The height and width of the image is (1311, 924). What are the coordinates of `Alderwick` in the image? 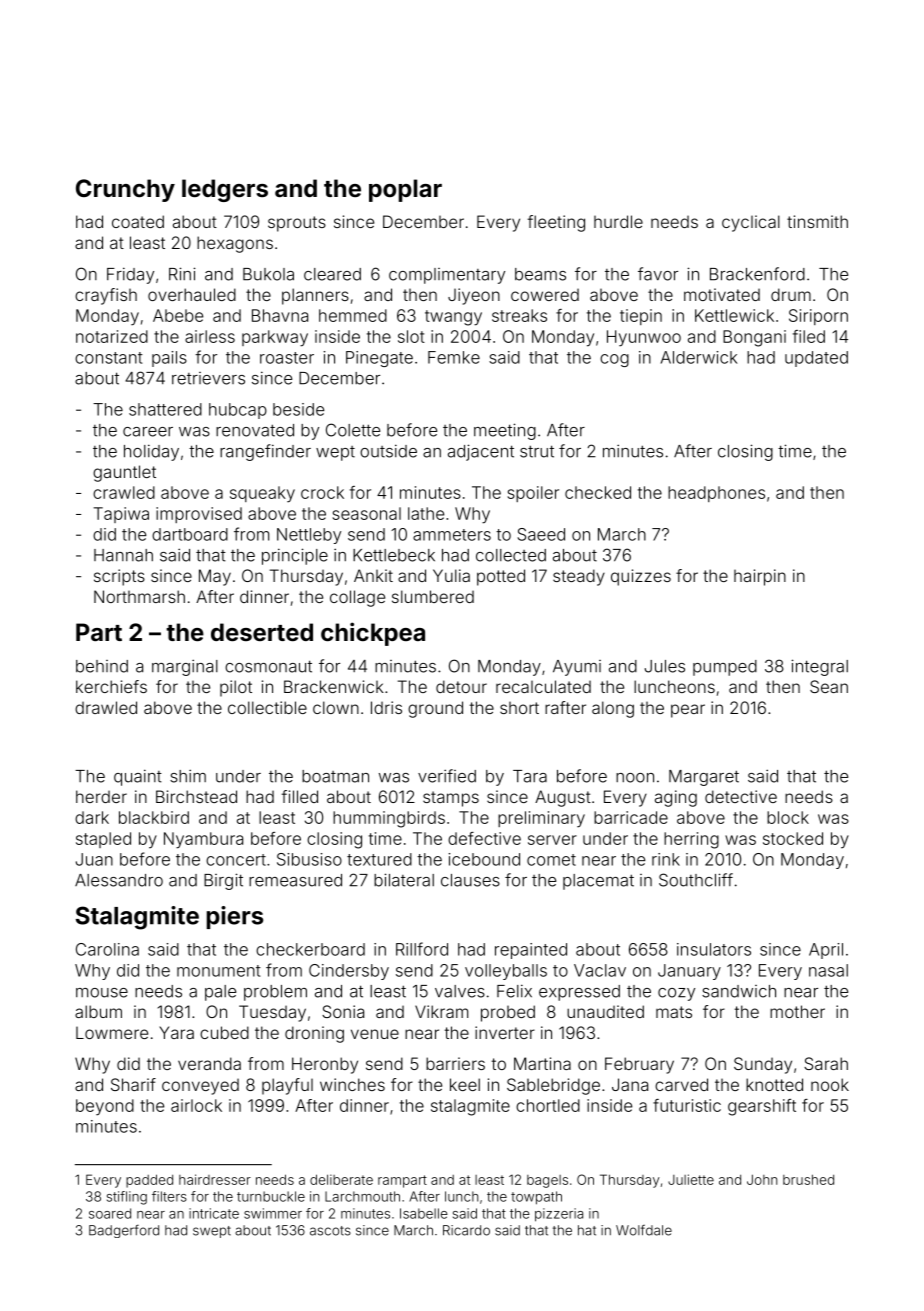 It's located at (699, 357).
